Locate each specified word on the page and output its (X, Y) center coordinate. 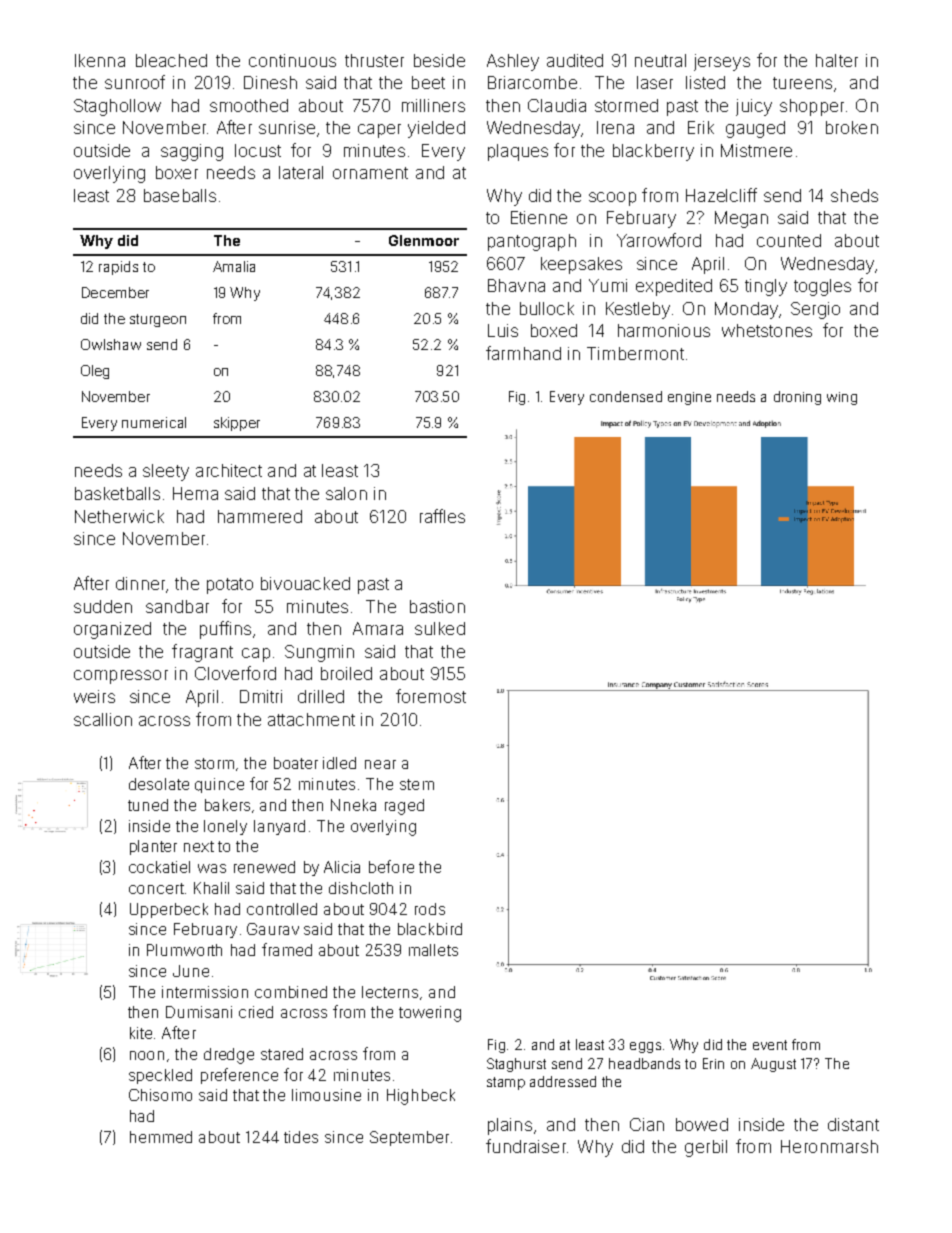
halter (837, 60)
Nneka (353, 805)
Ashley (513, 62)
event (770, 1045)
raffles (442, 516)
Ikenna (100, 60)
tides (301, 1137)
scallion (103, 719)
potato (230, 586)
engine (689, 398)
